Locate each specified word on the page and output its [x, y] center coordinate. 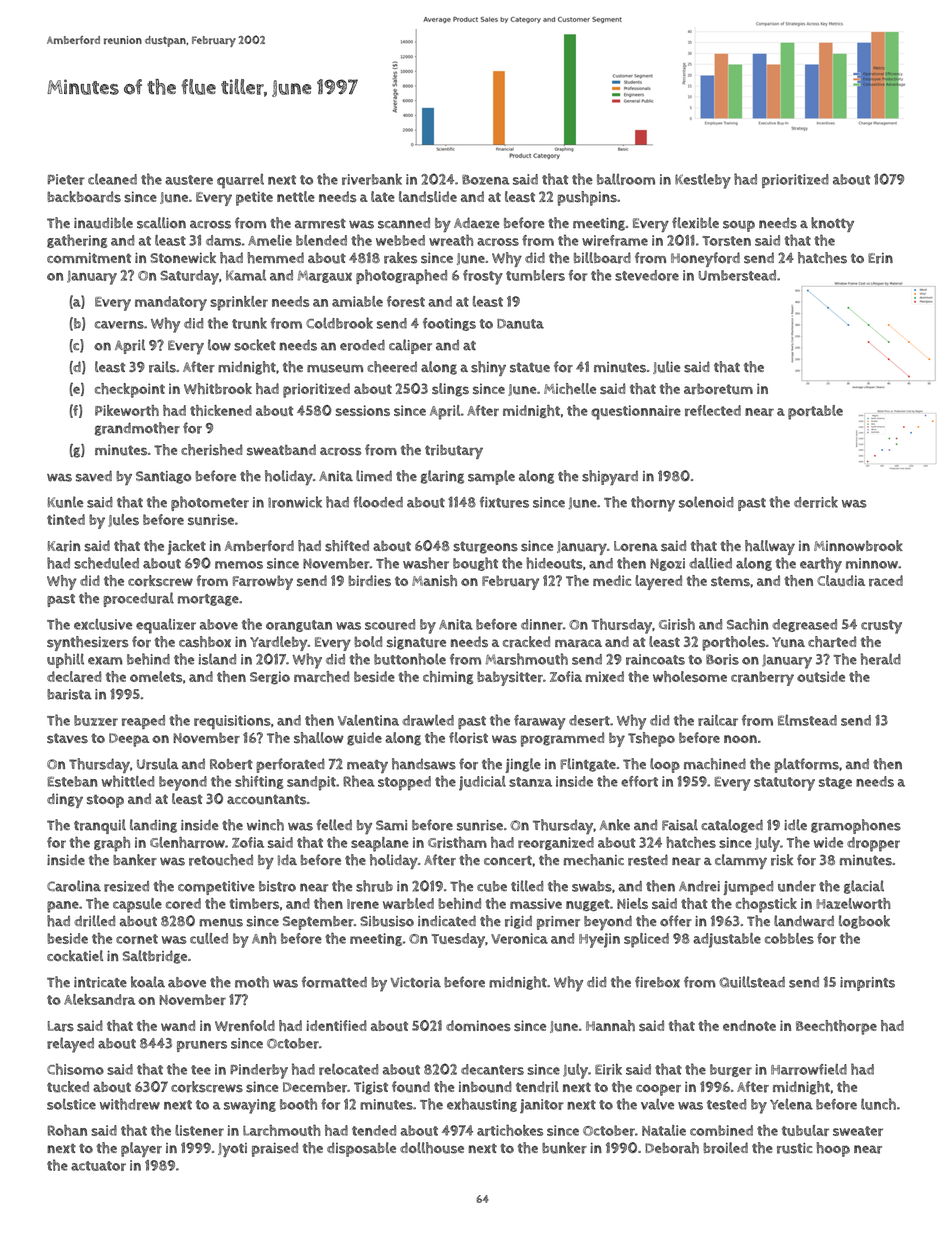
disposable [361, 1149]
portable [815, 412]
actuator [98, 1166]
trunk [249, 323]
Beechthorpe [836, 1027]
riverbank [372, 179]
